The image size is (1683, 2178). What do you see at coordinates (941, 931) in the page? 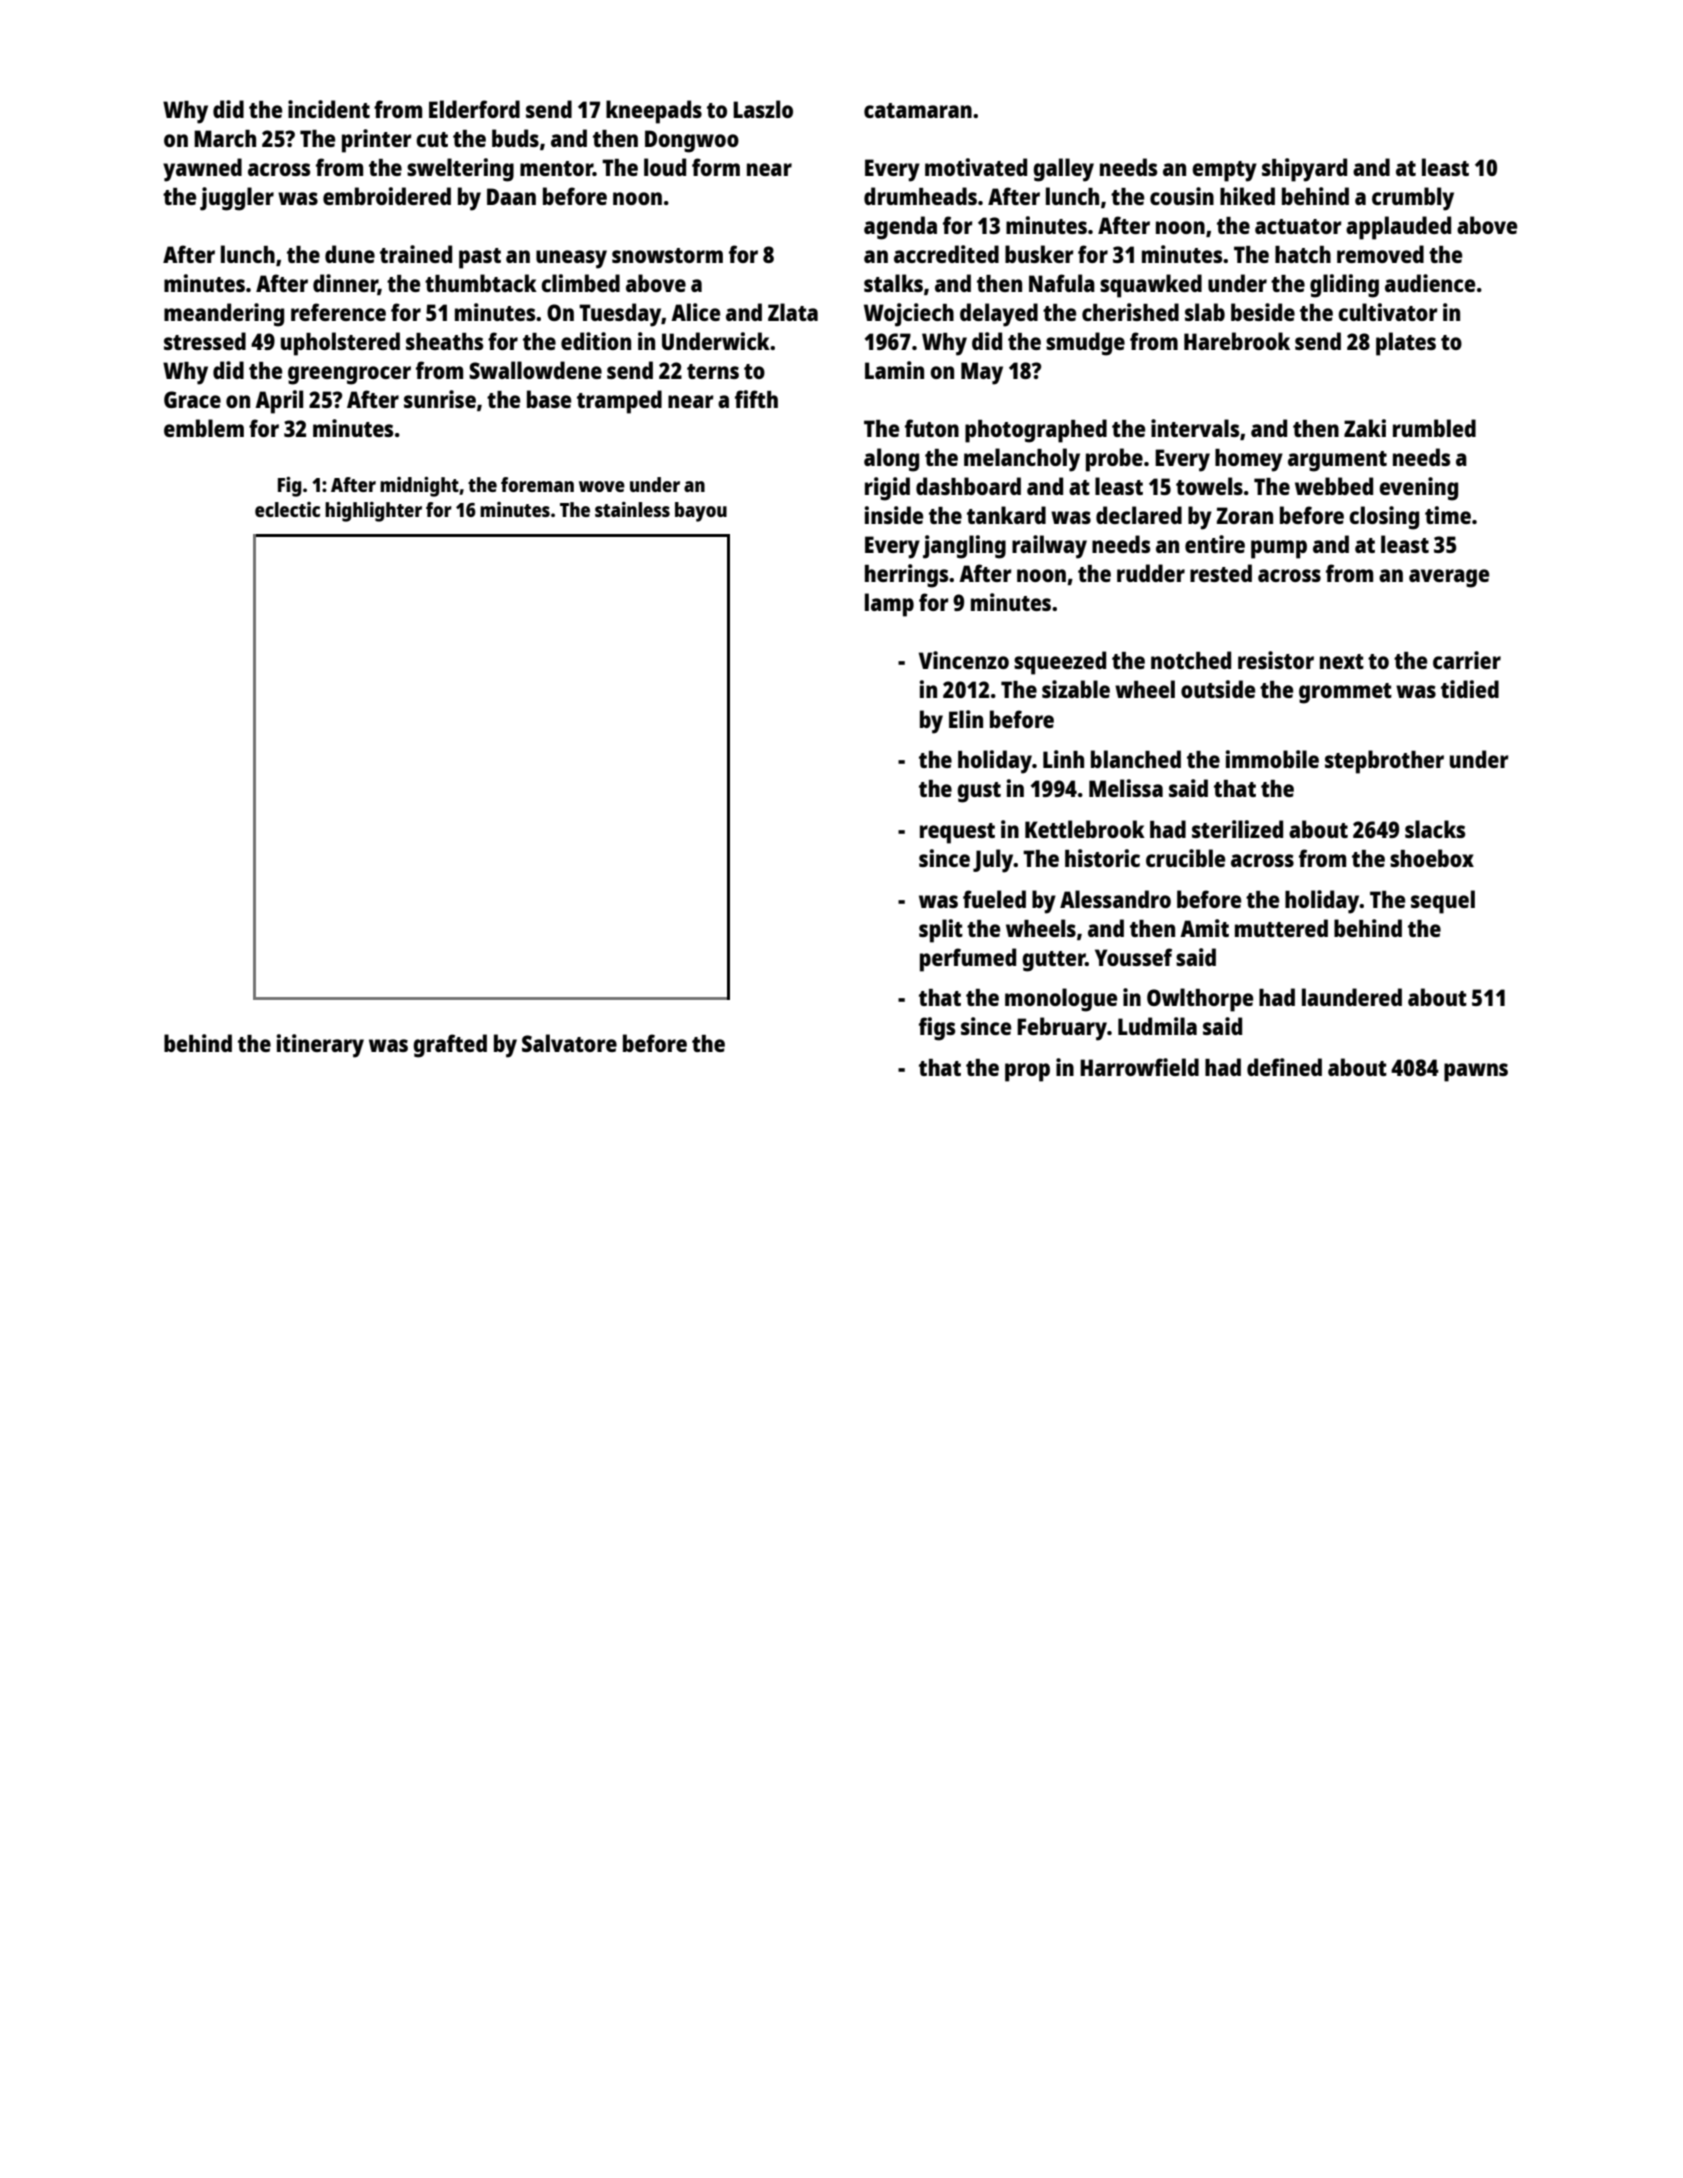
I see `split` at bounding box center [941, 931].
